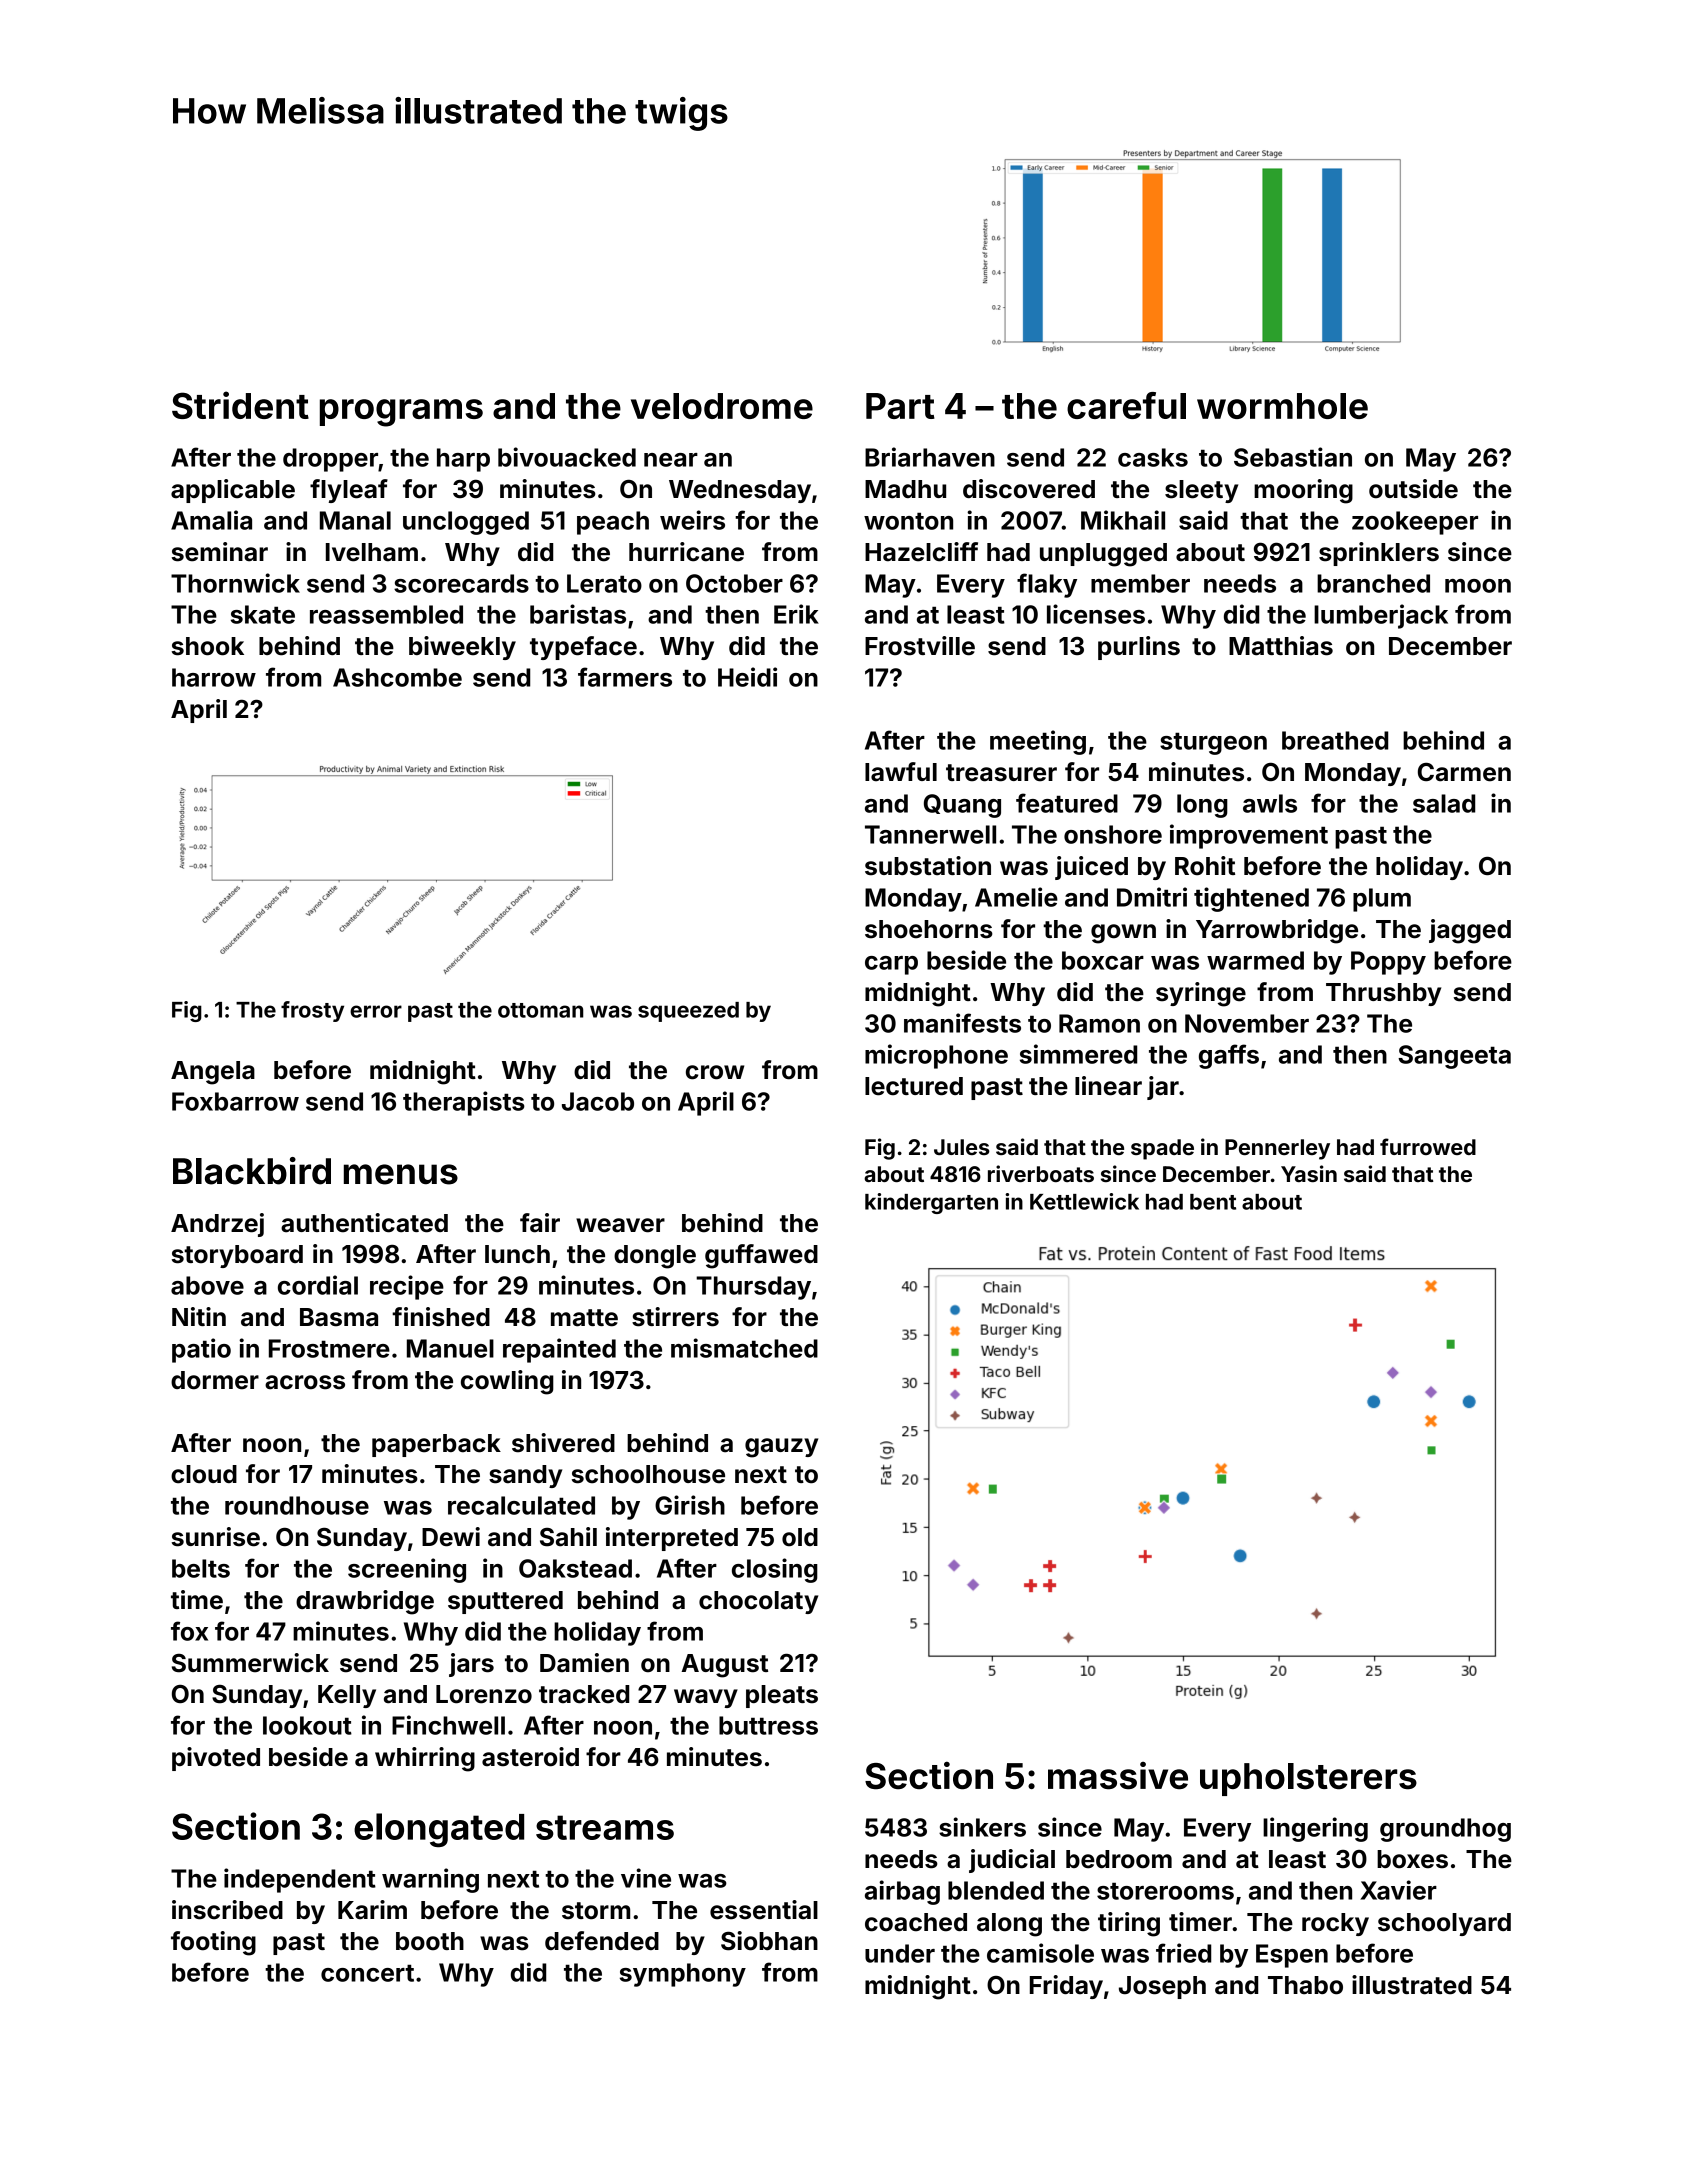  What do you see at coordinates (1229, 1056) in the screenshot?
I see `gaffs` at bounding box center [1229, 1056].
